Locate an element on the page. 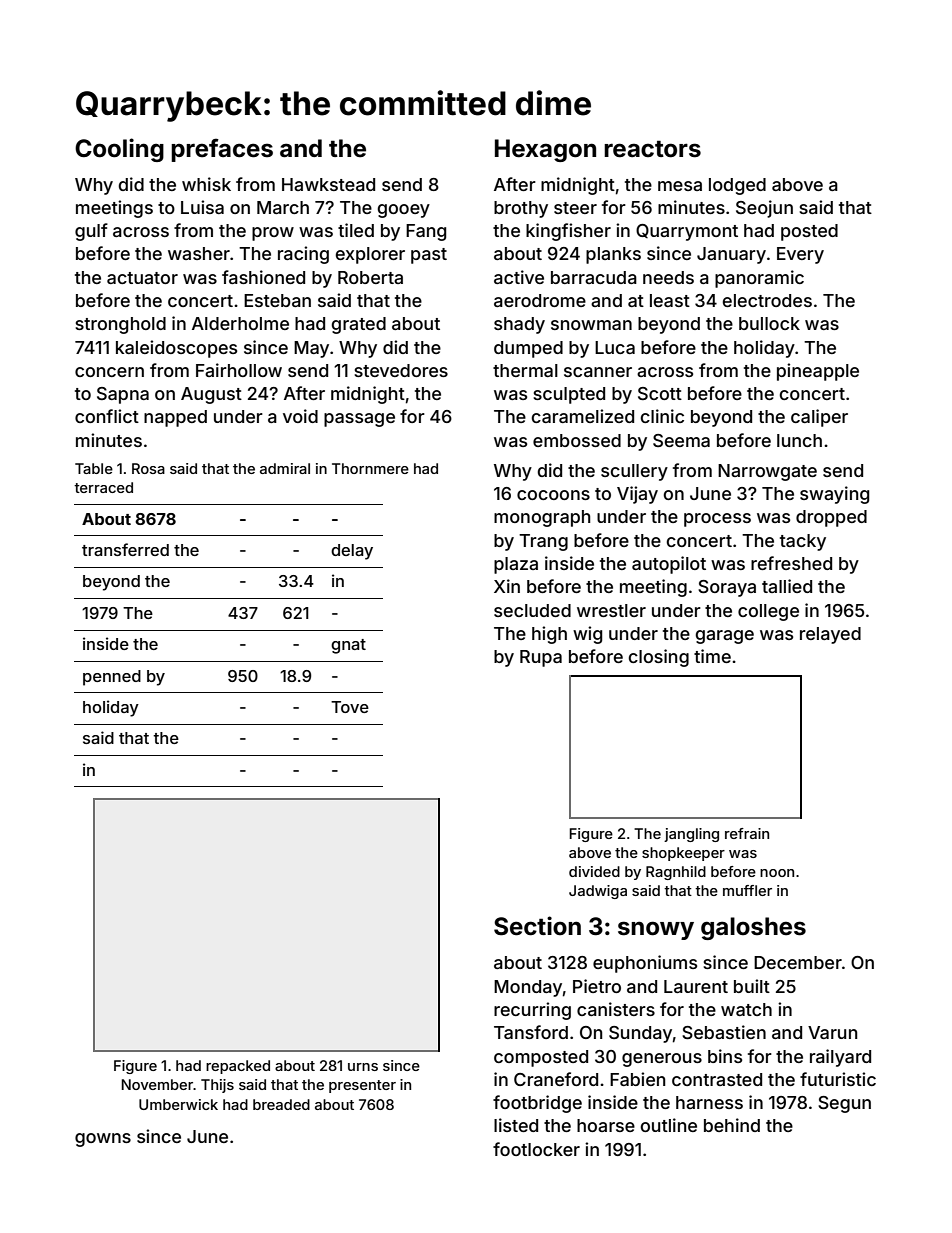 The height and width of the image is (1233, 952). Rupa is located at coordinates (541, 658).
